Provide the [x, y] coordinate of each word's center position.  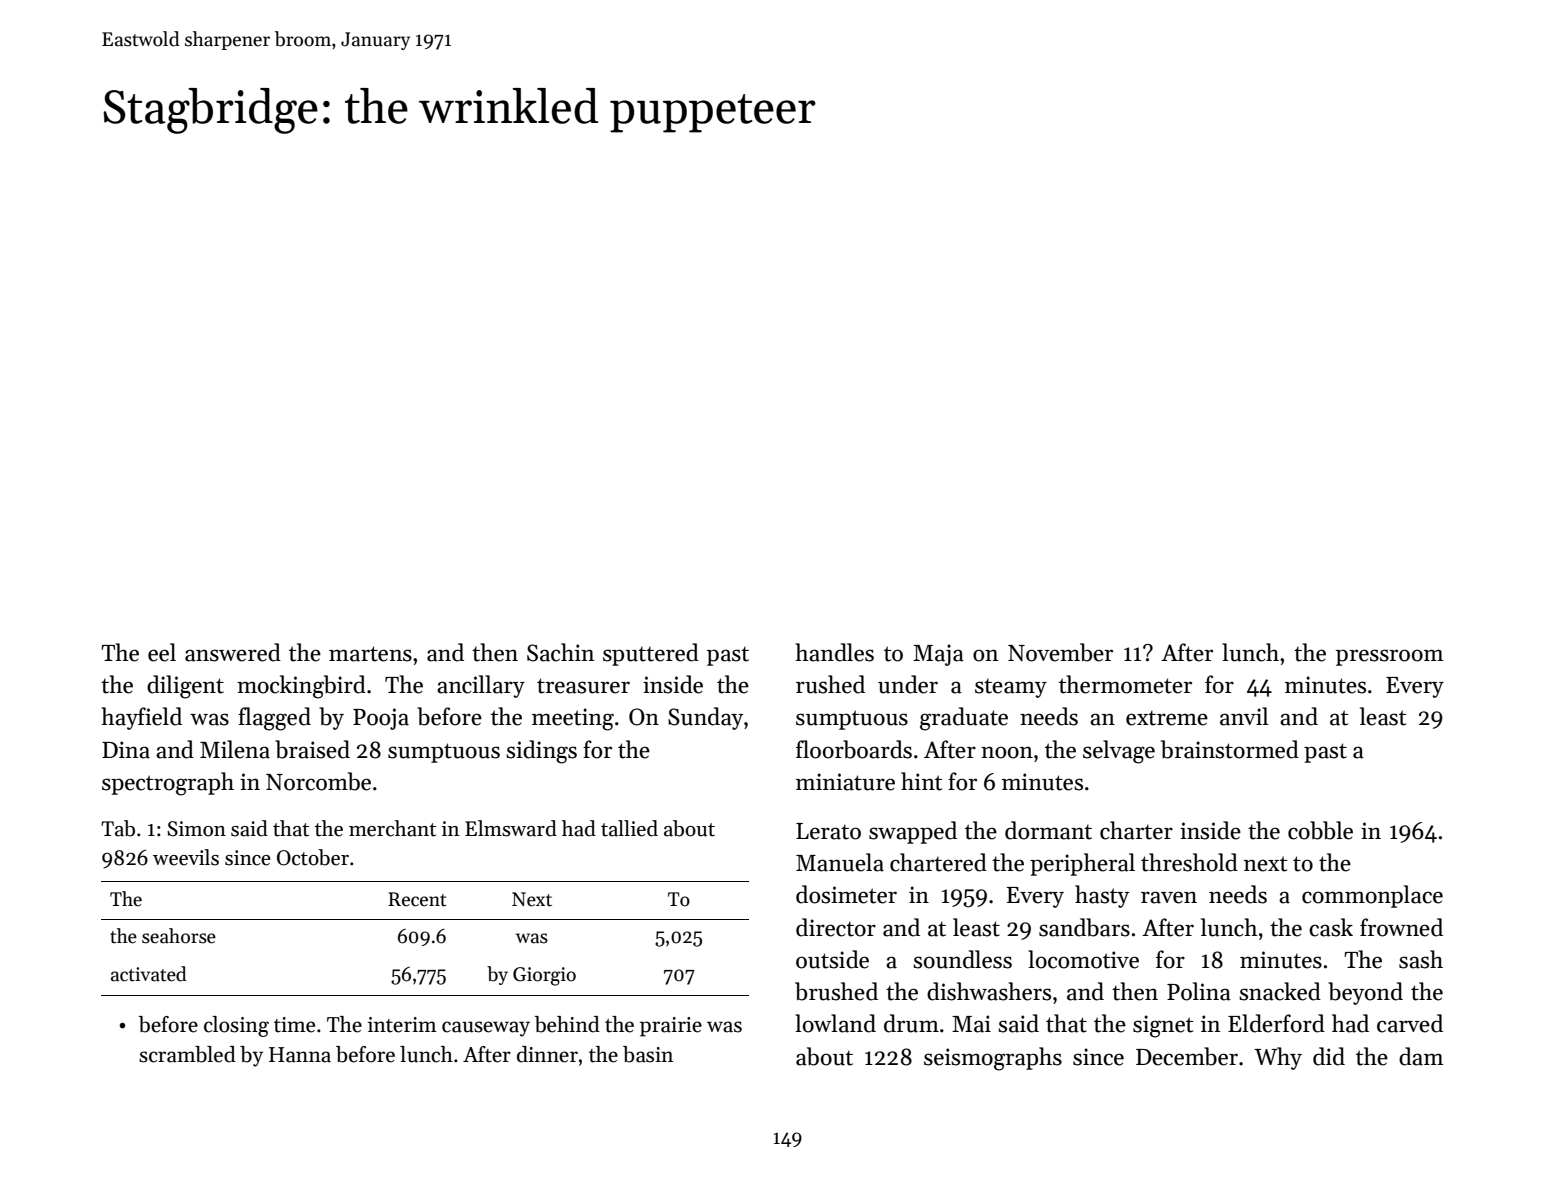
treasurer [583, 686]
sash [1421, 959]
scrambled [187, 1054]
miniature [845, 782]
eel [162, 652]
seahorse [179, 936]
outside [832, 959]
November [1060, 652]
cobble [1320, 830]
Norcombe [318, 781]
